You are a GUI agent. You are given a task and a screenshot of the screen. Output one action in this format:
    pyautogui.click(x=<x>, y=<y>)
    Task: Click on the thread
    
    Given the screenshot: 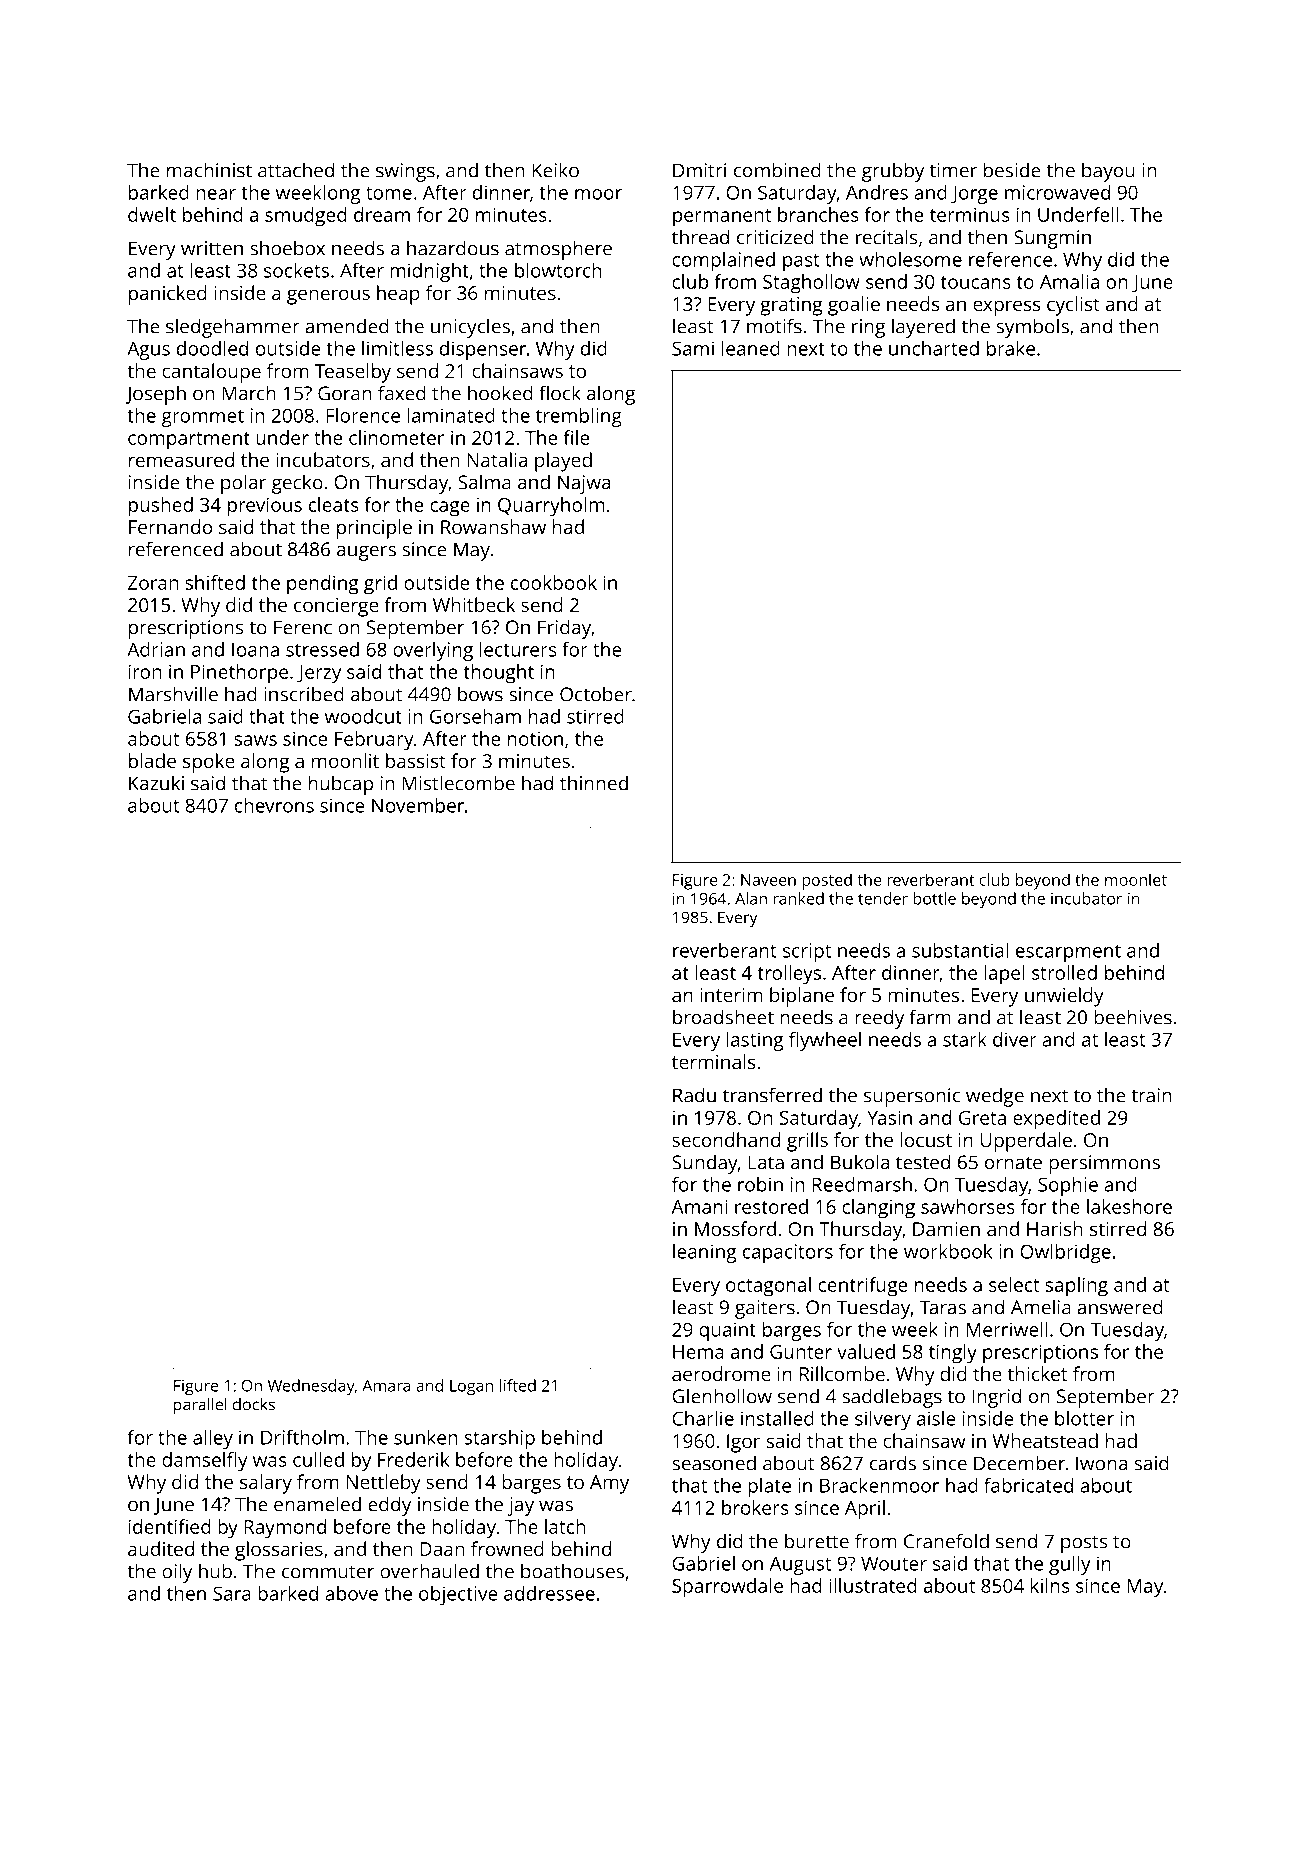 What is the action you would take?
    pyautogui.click(x=700, y=237)
